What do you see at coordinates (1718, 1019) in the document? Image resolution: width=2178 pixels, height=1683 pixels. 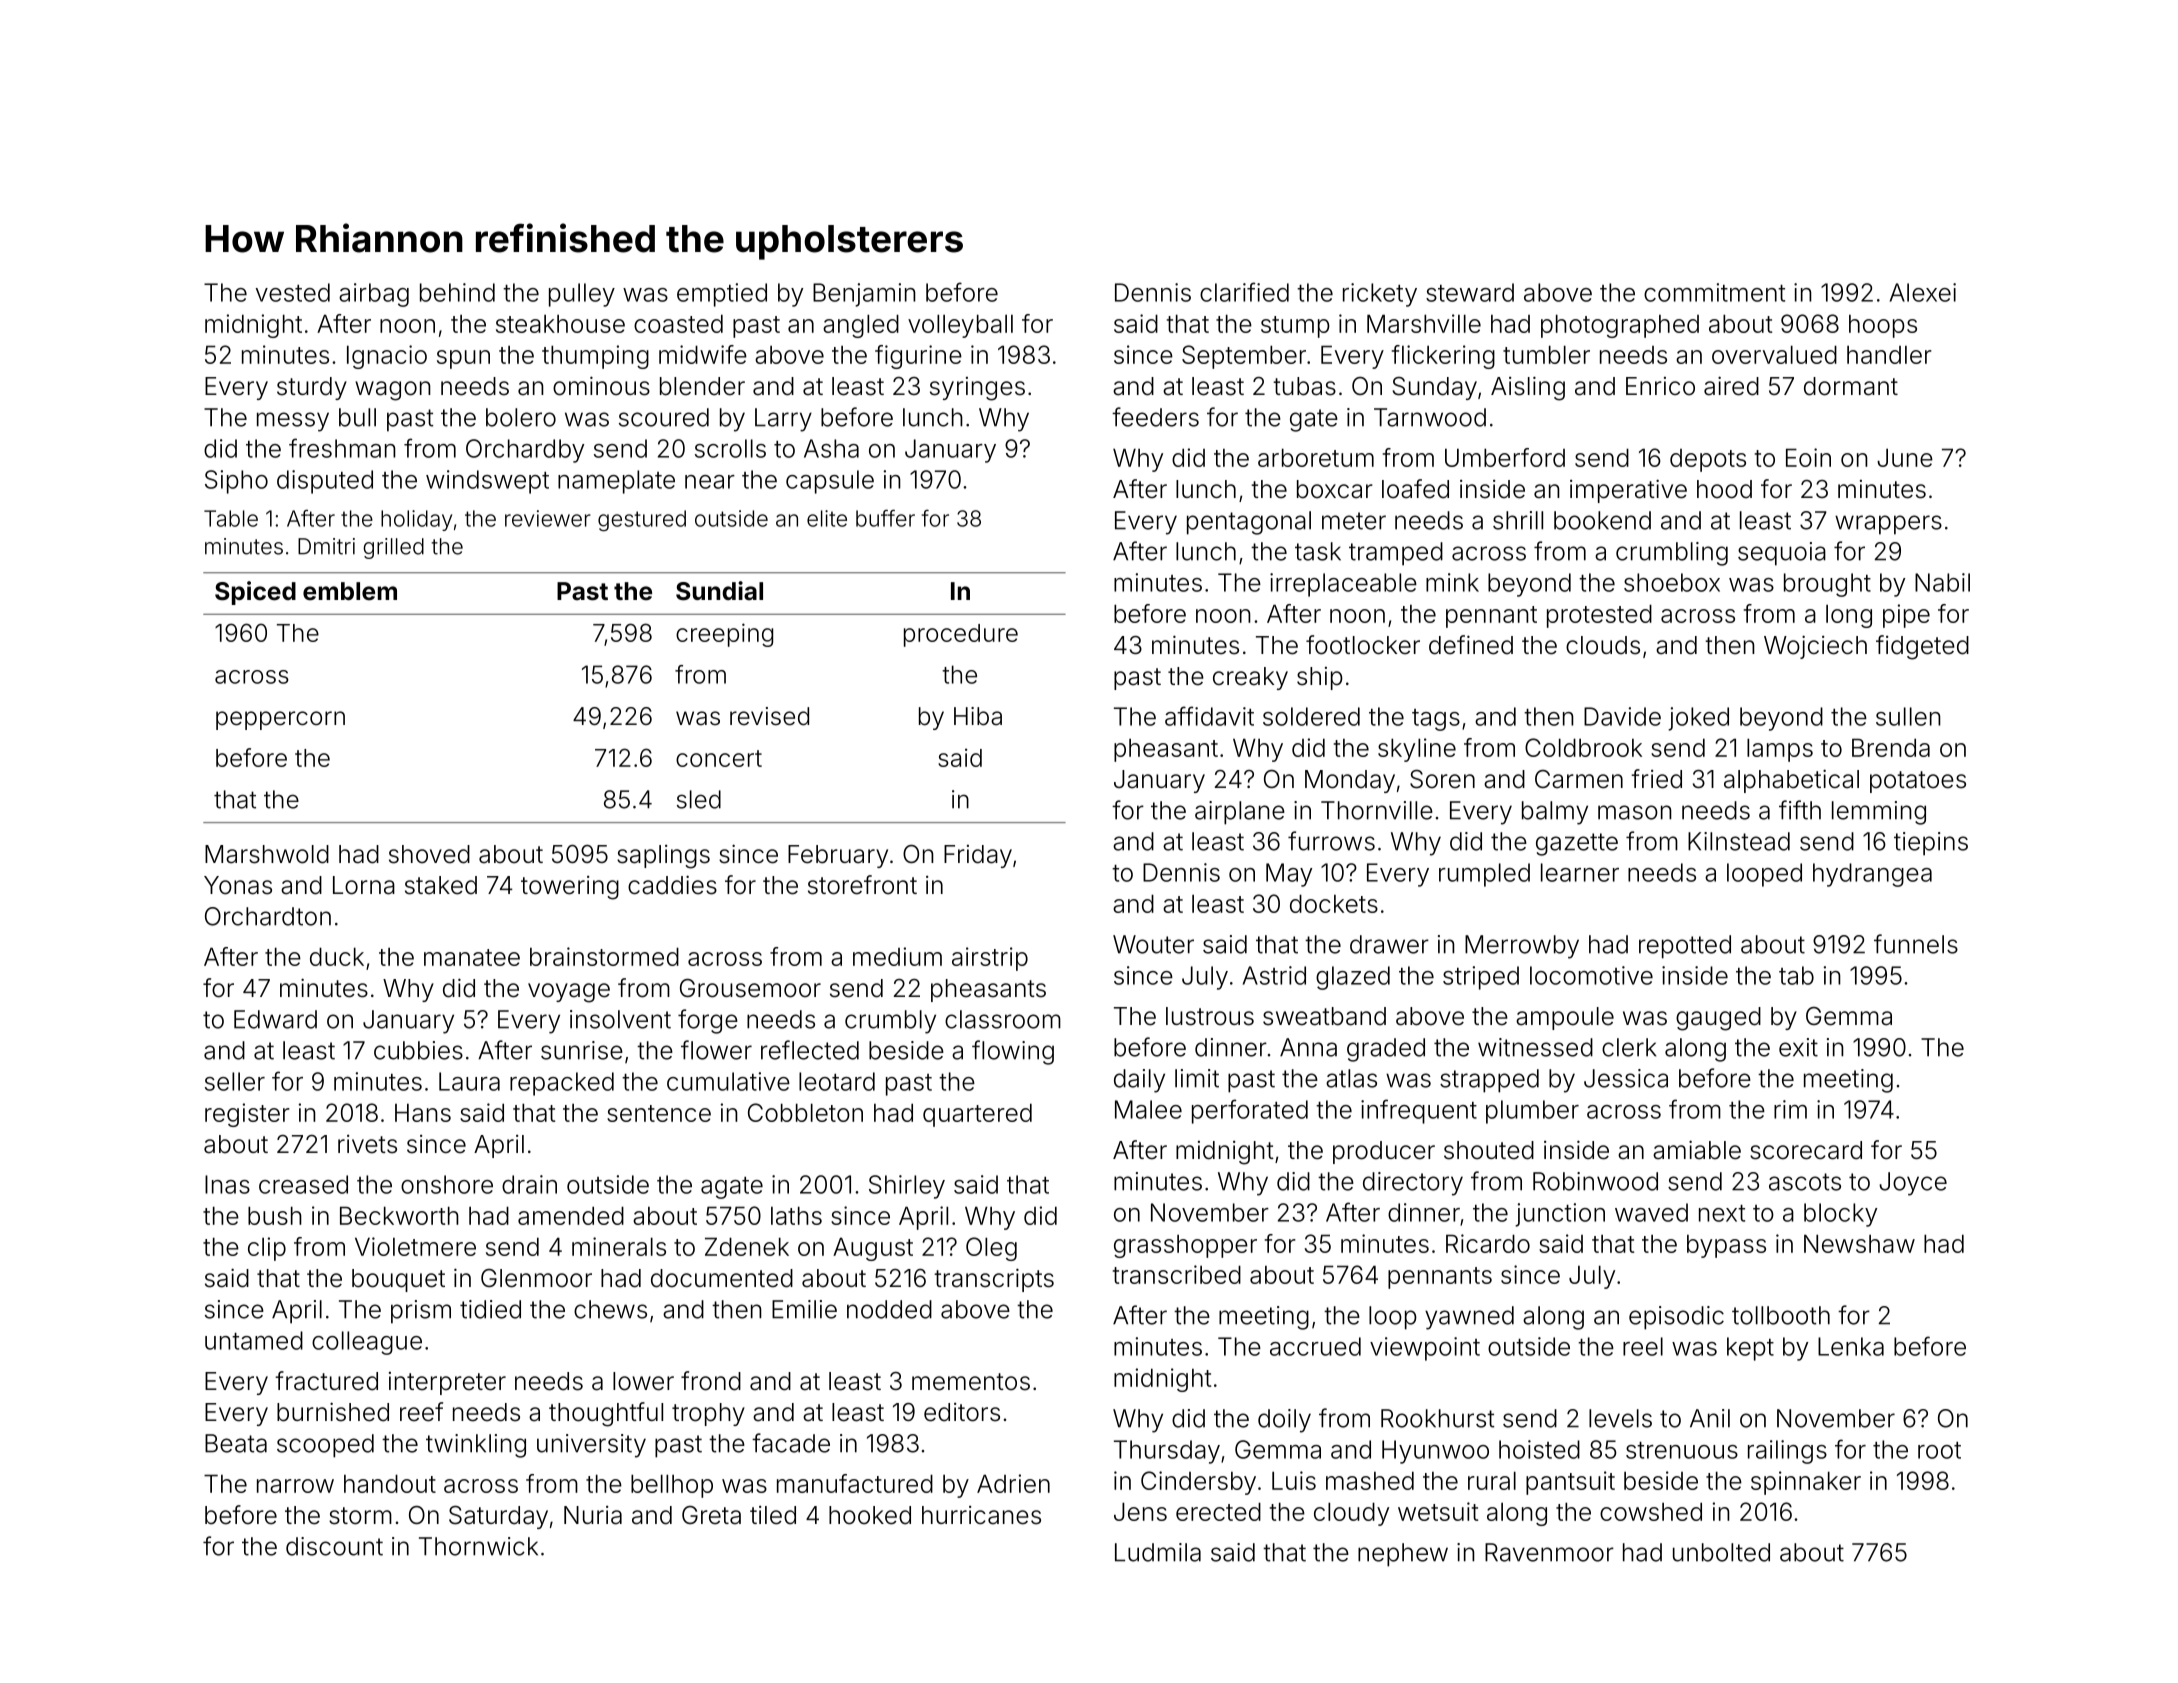 I see `gauged` at bounding box center [1718, 1019].
